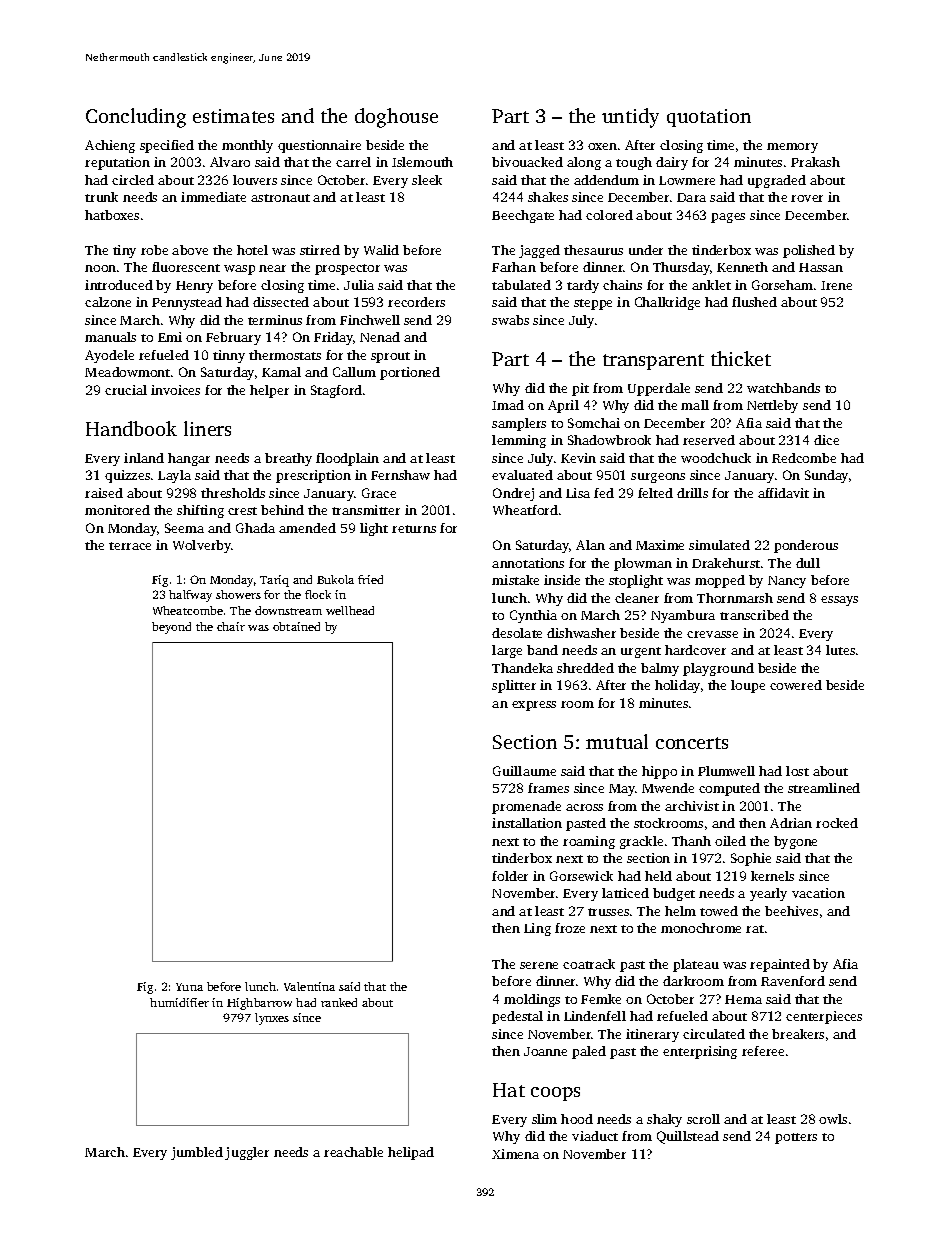  What do you see at coordinates (296, 626) in the image?
I see `obtained` at bounding box center [296, 626].
